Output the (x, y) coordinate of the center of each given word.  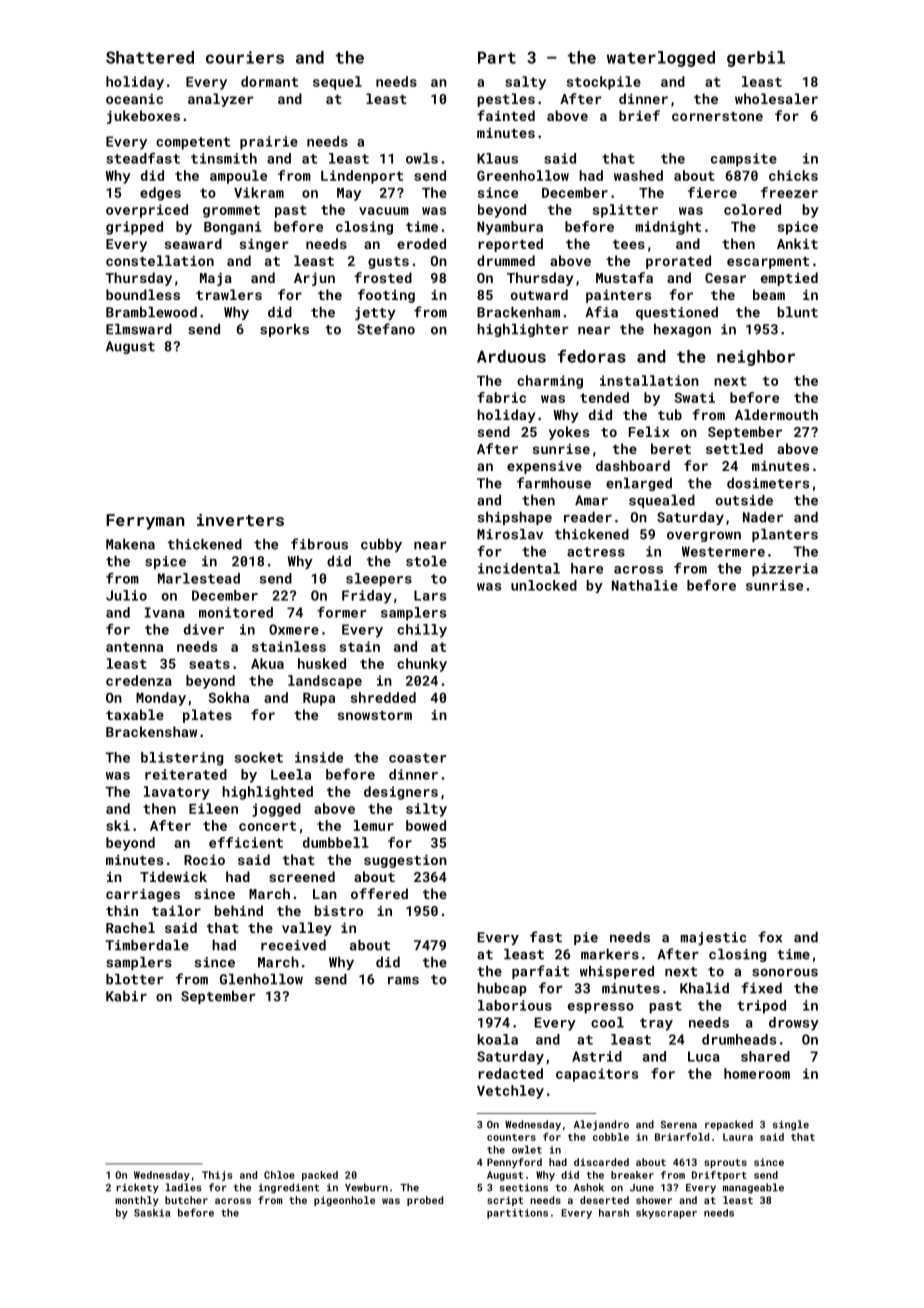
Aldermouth (776, 414)
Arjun (314, 279)
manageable (753, 1188)
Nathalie (645, 585)
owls (422, 158)
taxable (135, 714)
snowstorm (375, 715)
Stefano (386, 329)
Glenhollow (261, 979)
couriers (245, 57)
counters (511, 1137)
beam (769, 294)
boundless (143, 294)
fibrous (319, 544)
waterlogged (661, 59)
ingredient (289, 1188)
